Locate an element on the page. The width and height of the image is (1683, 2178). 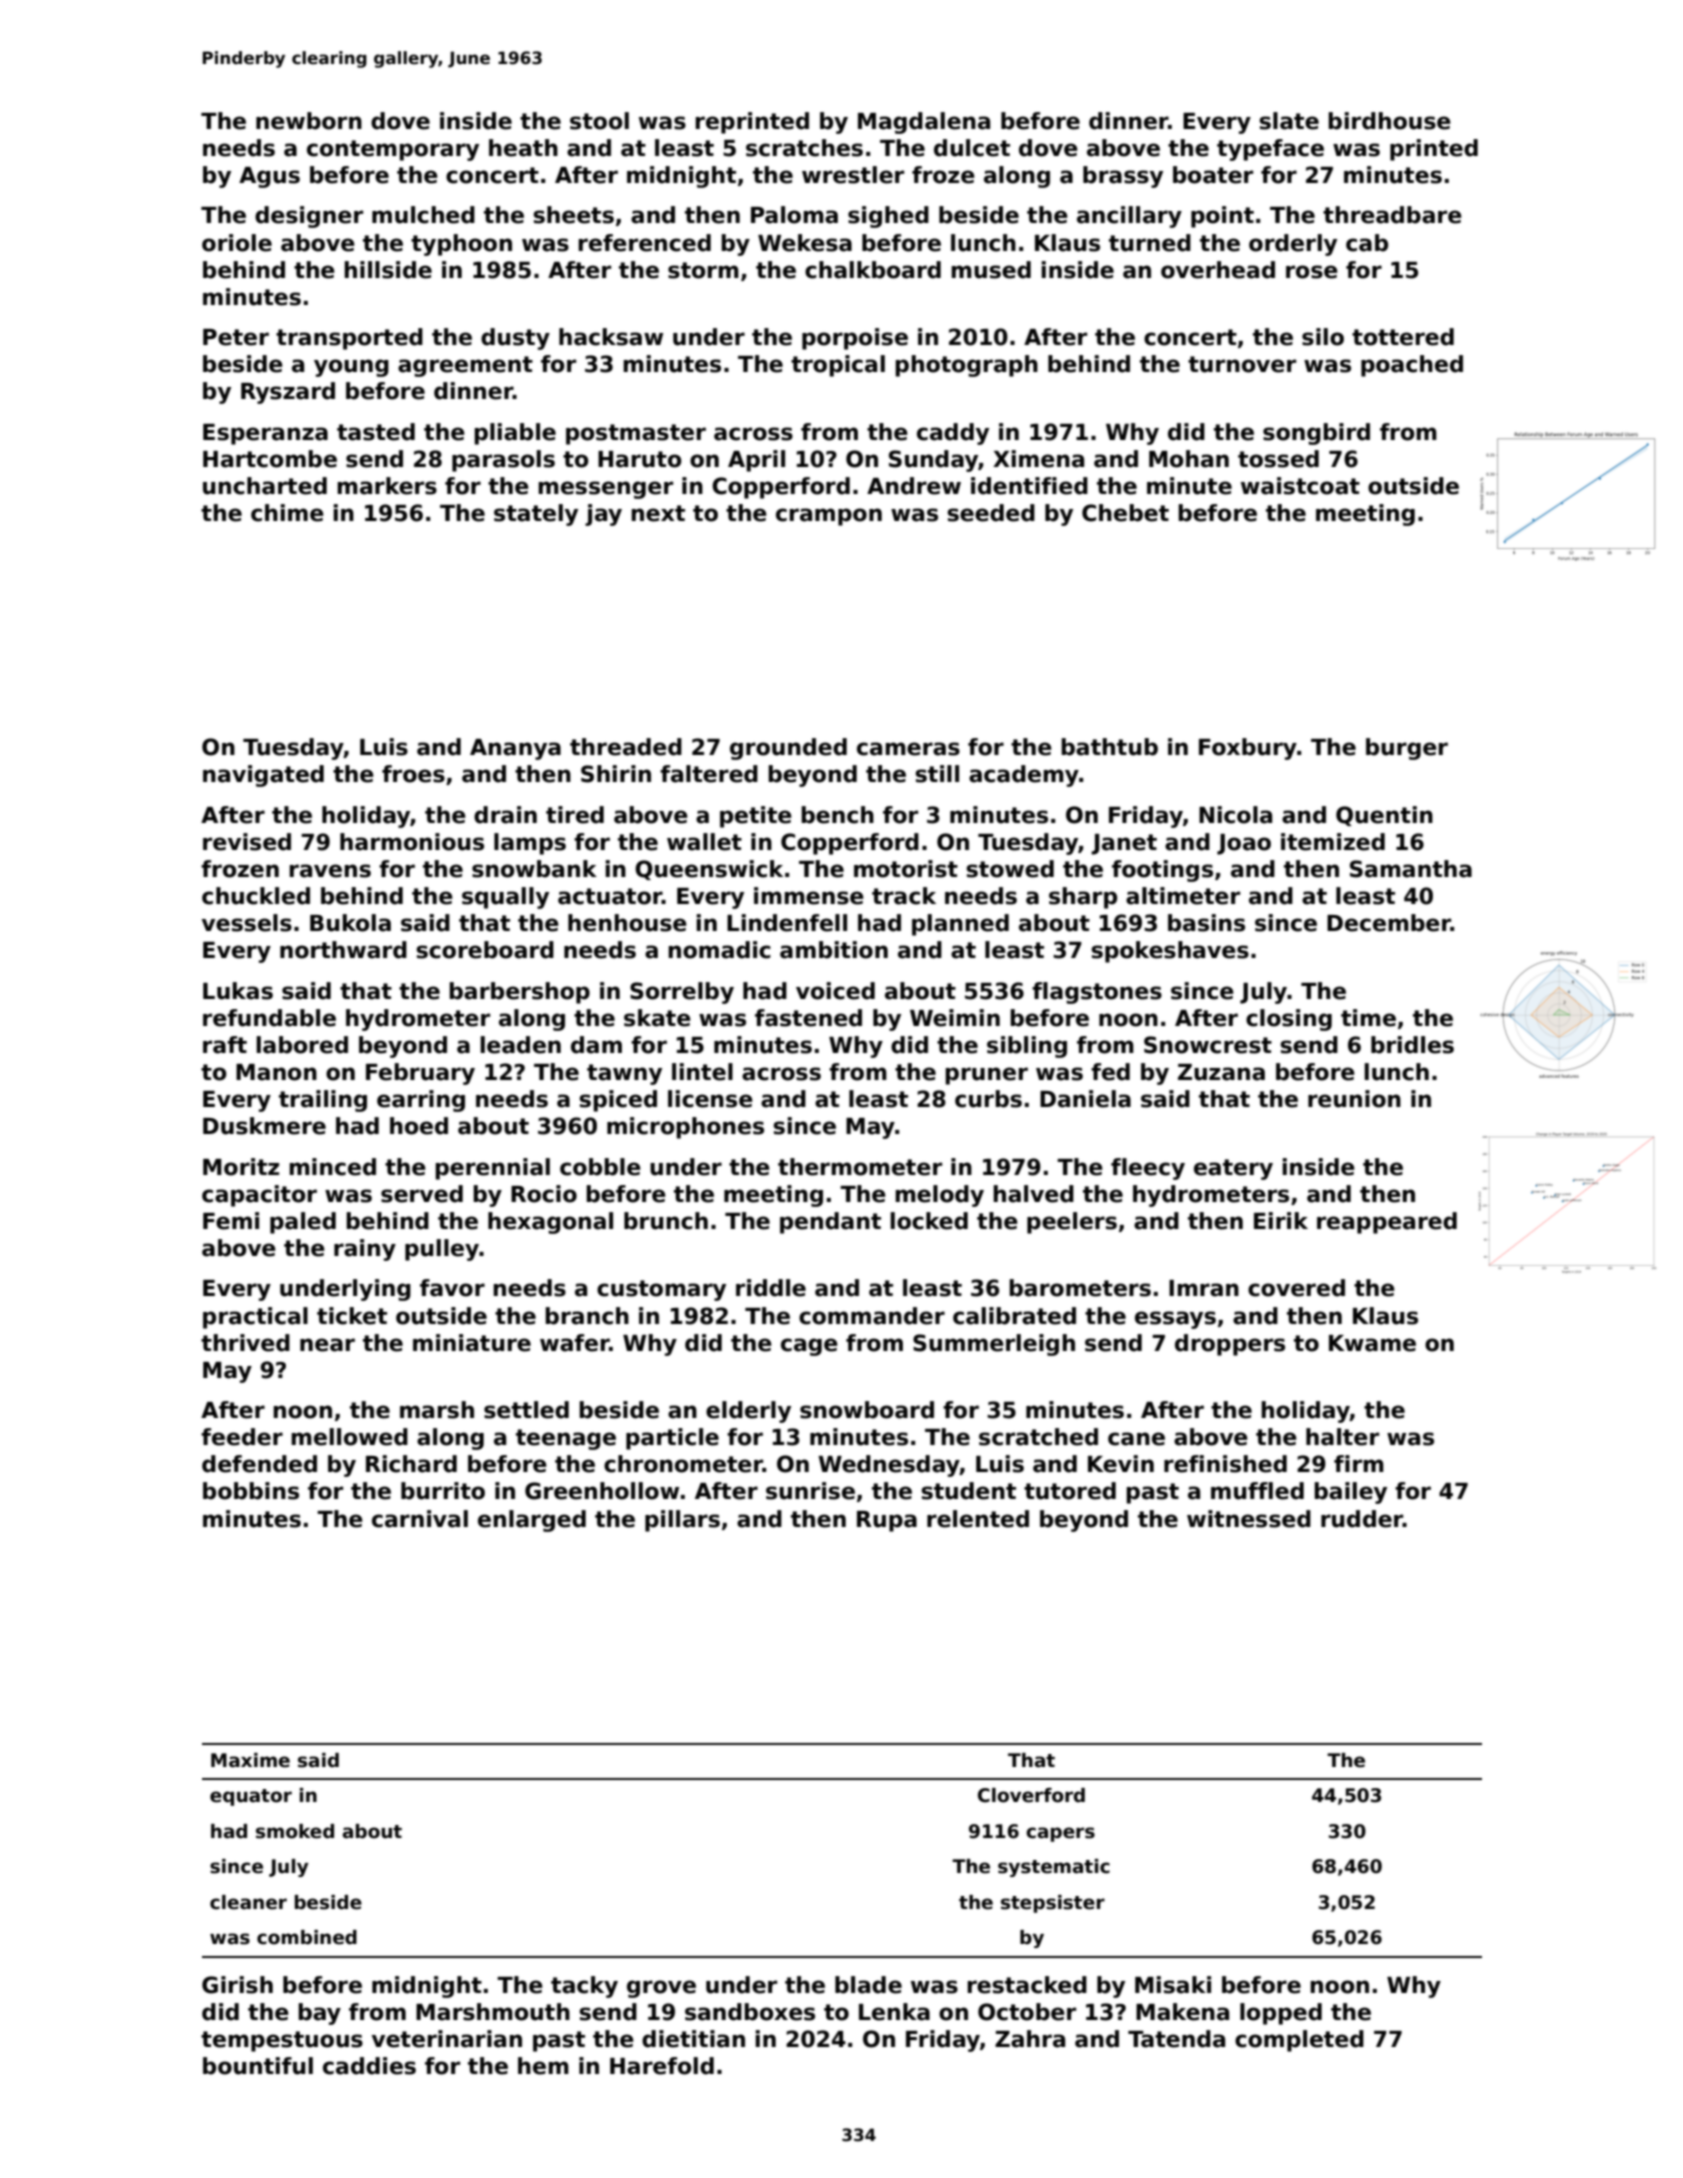
pulley is located at coordinates (442, 1250).
